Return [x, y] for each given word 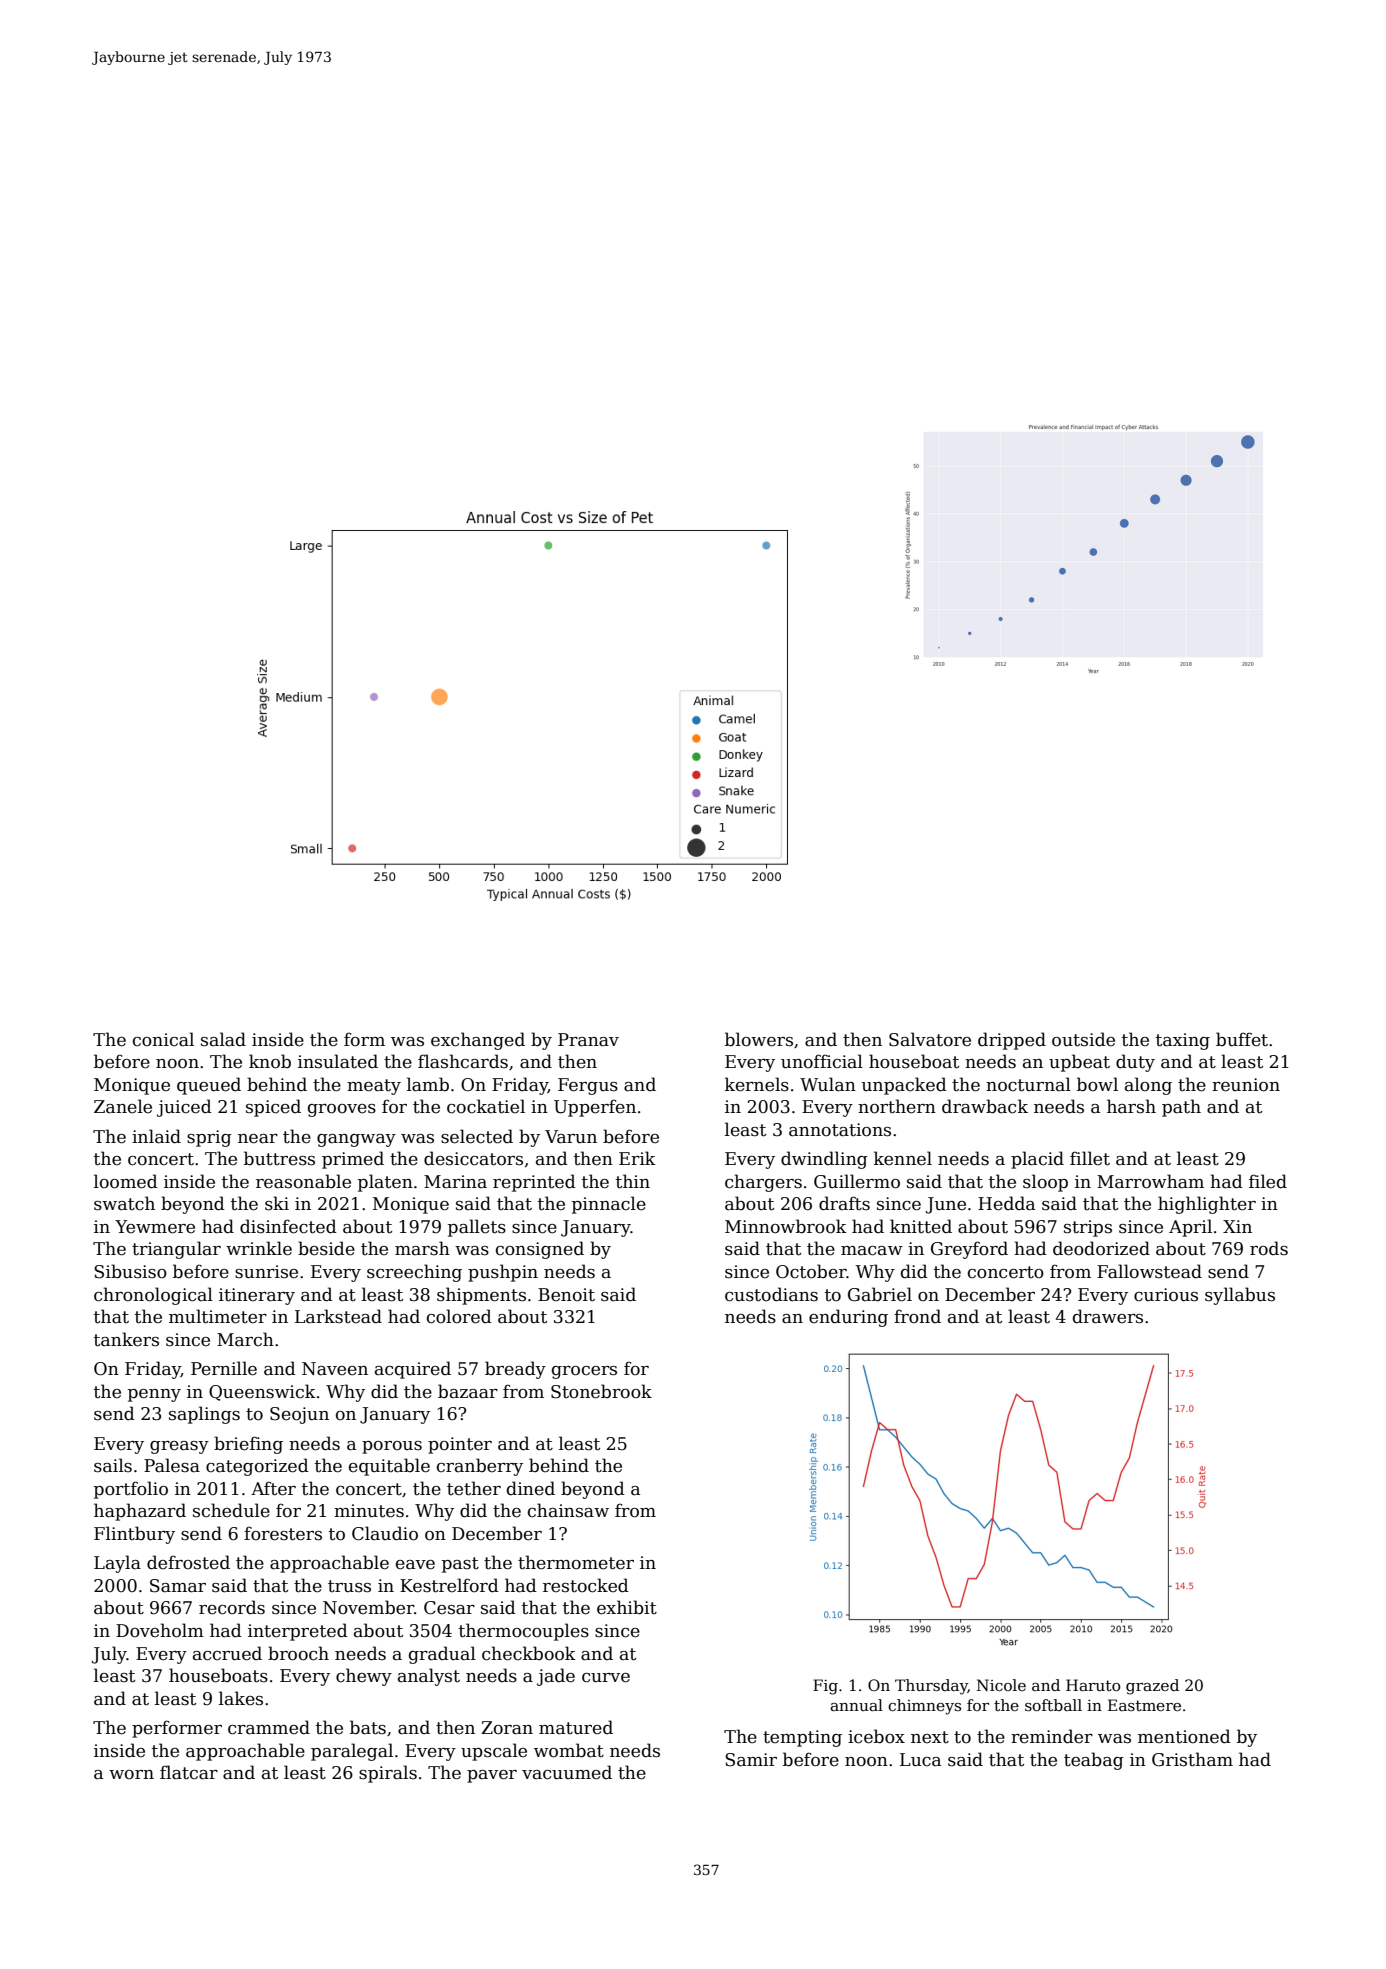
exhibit [627, 1607]
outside [1083, 1039]
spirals [388, 1774]
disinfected [288, 1226]
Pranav [588, 1040]
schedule [231, 1510]
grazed [1152, 1687]
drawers [1108, 1316]
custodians [771, 1294]
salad [223, 1039]
